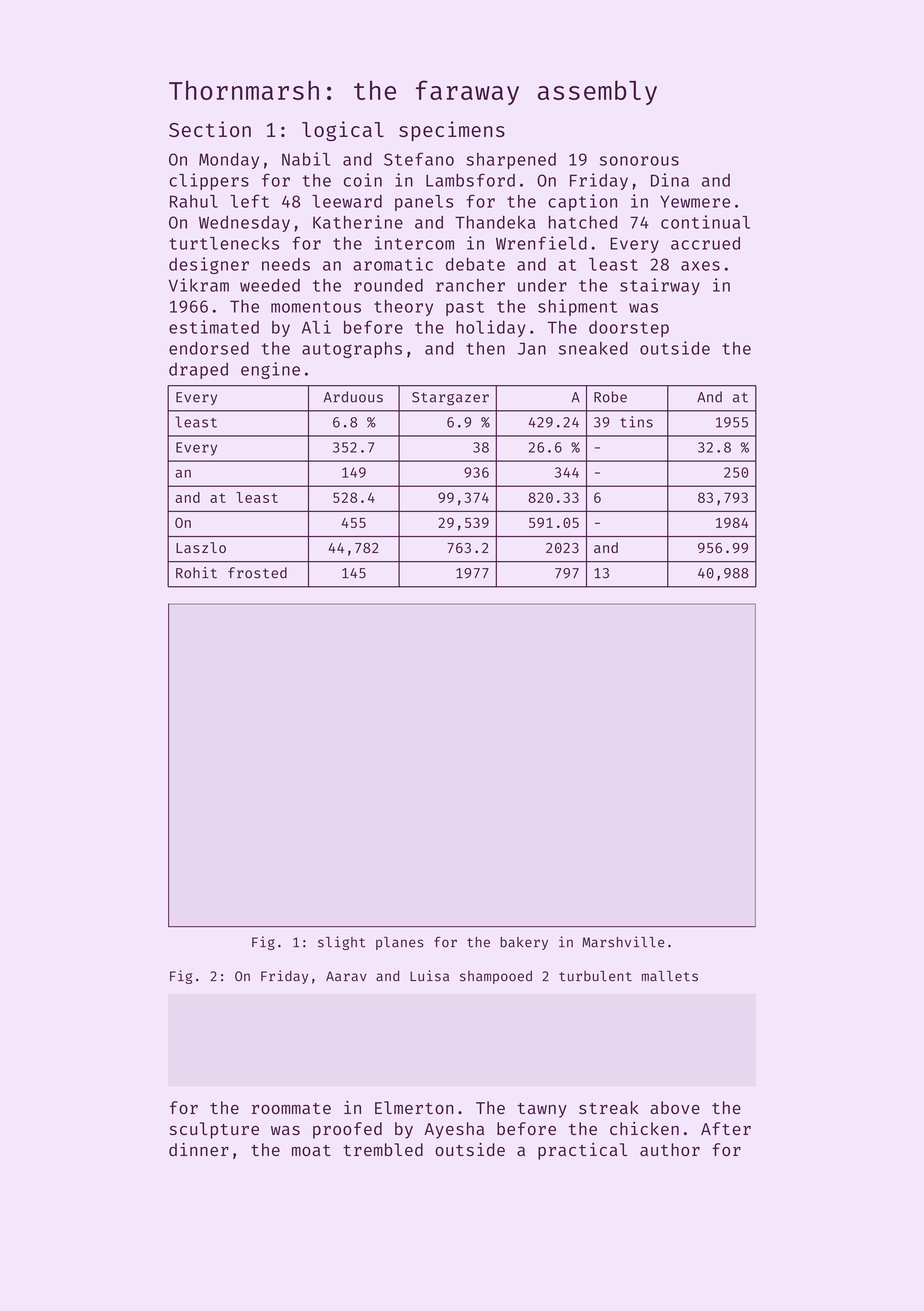  I want to click on roommate, so click(291, 1108).
